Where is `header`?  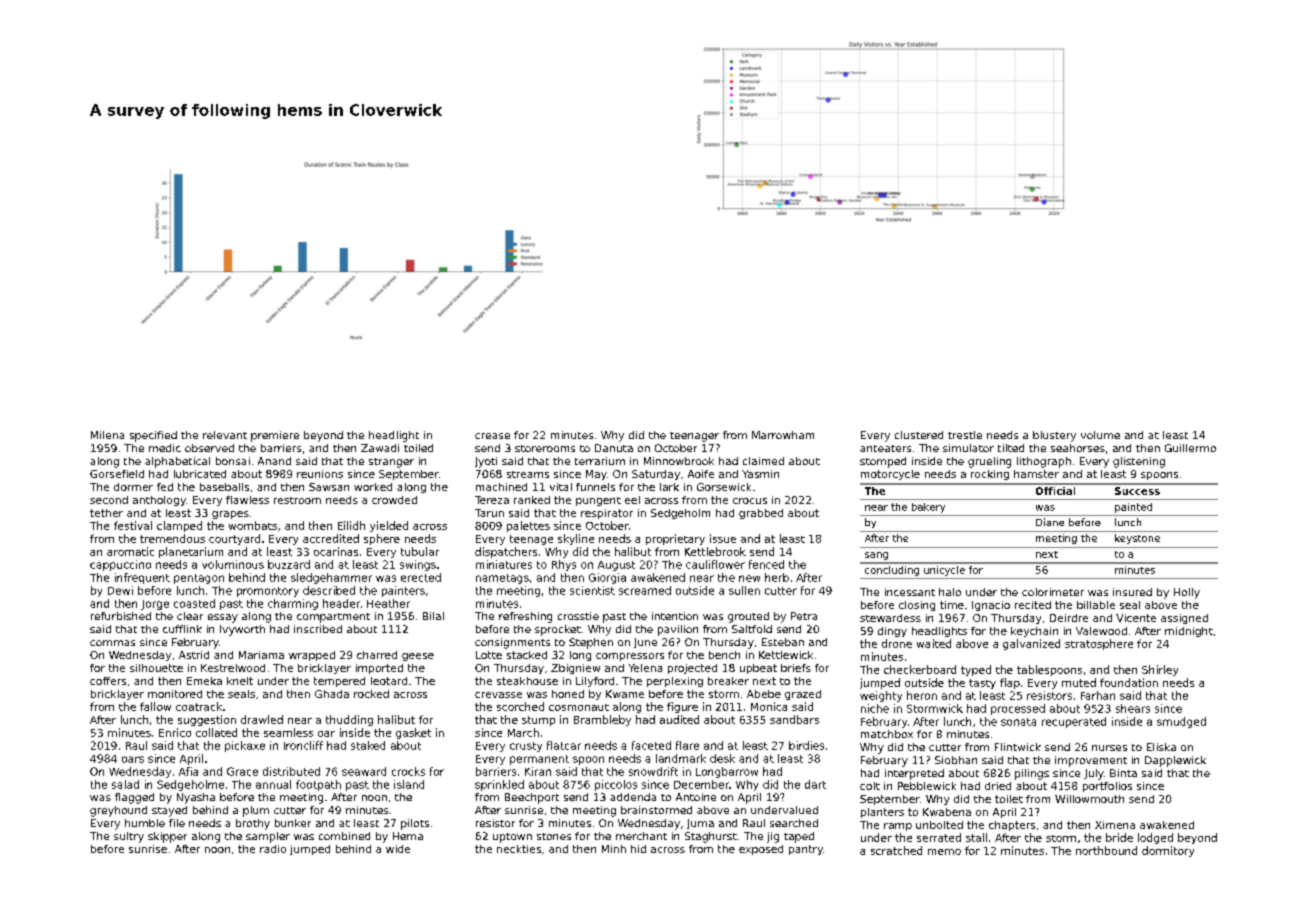
header is located at coordinates (341, 603).
